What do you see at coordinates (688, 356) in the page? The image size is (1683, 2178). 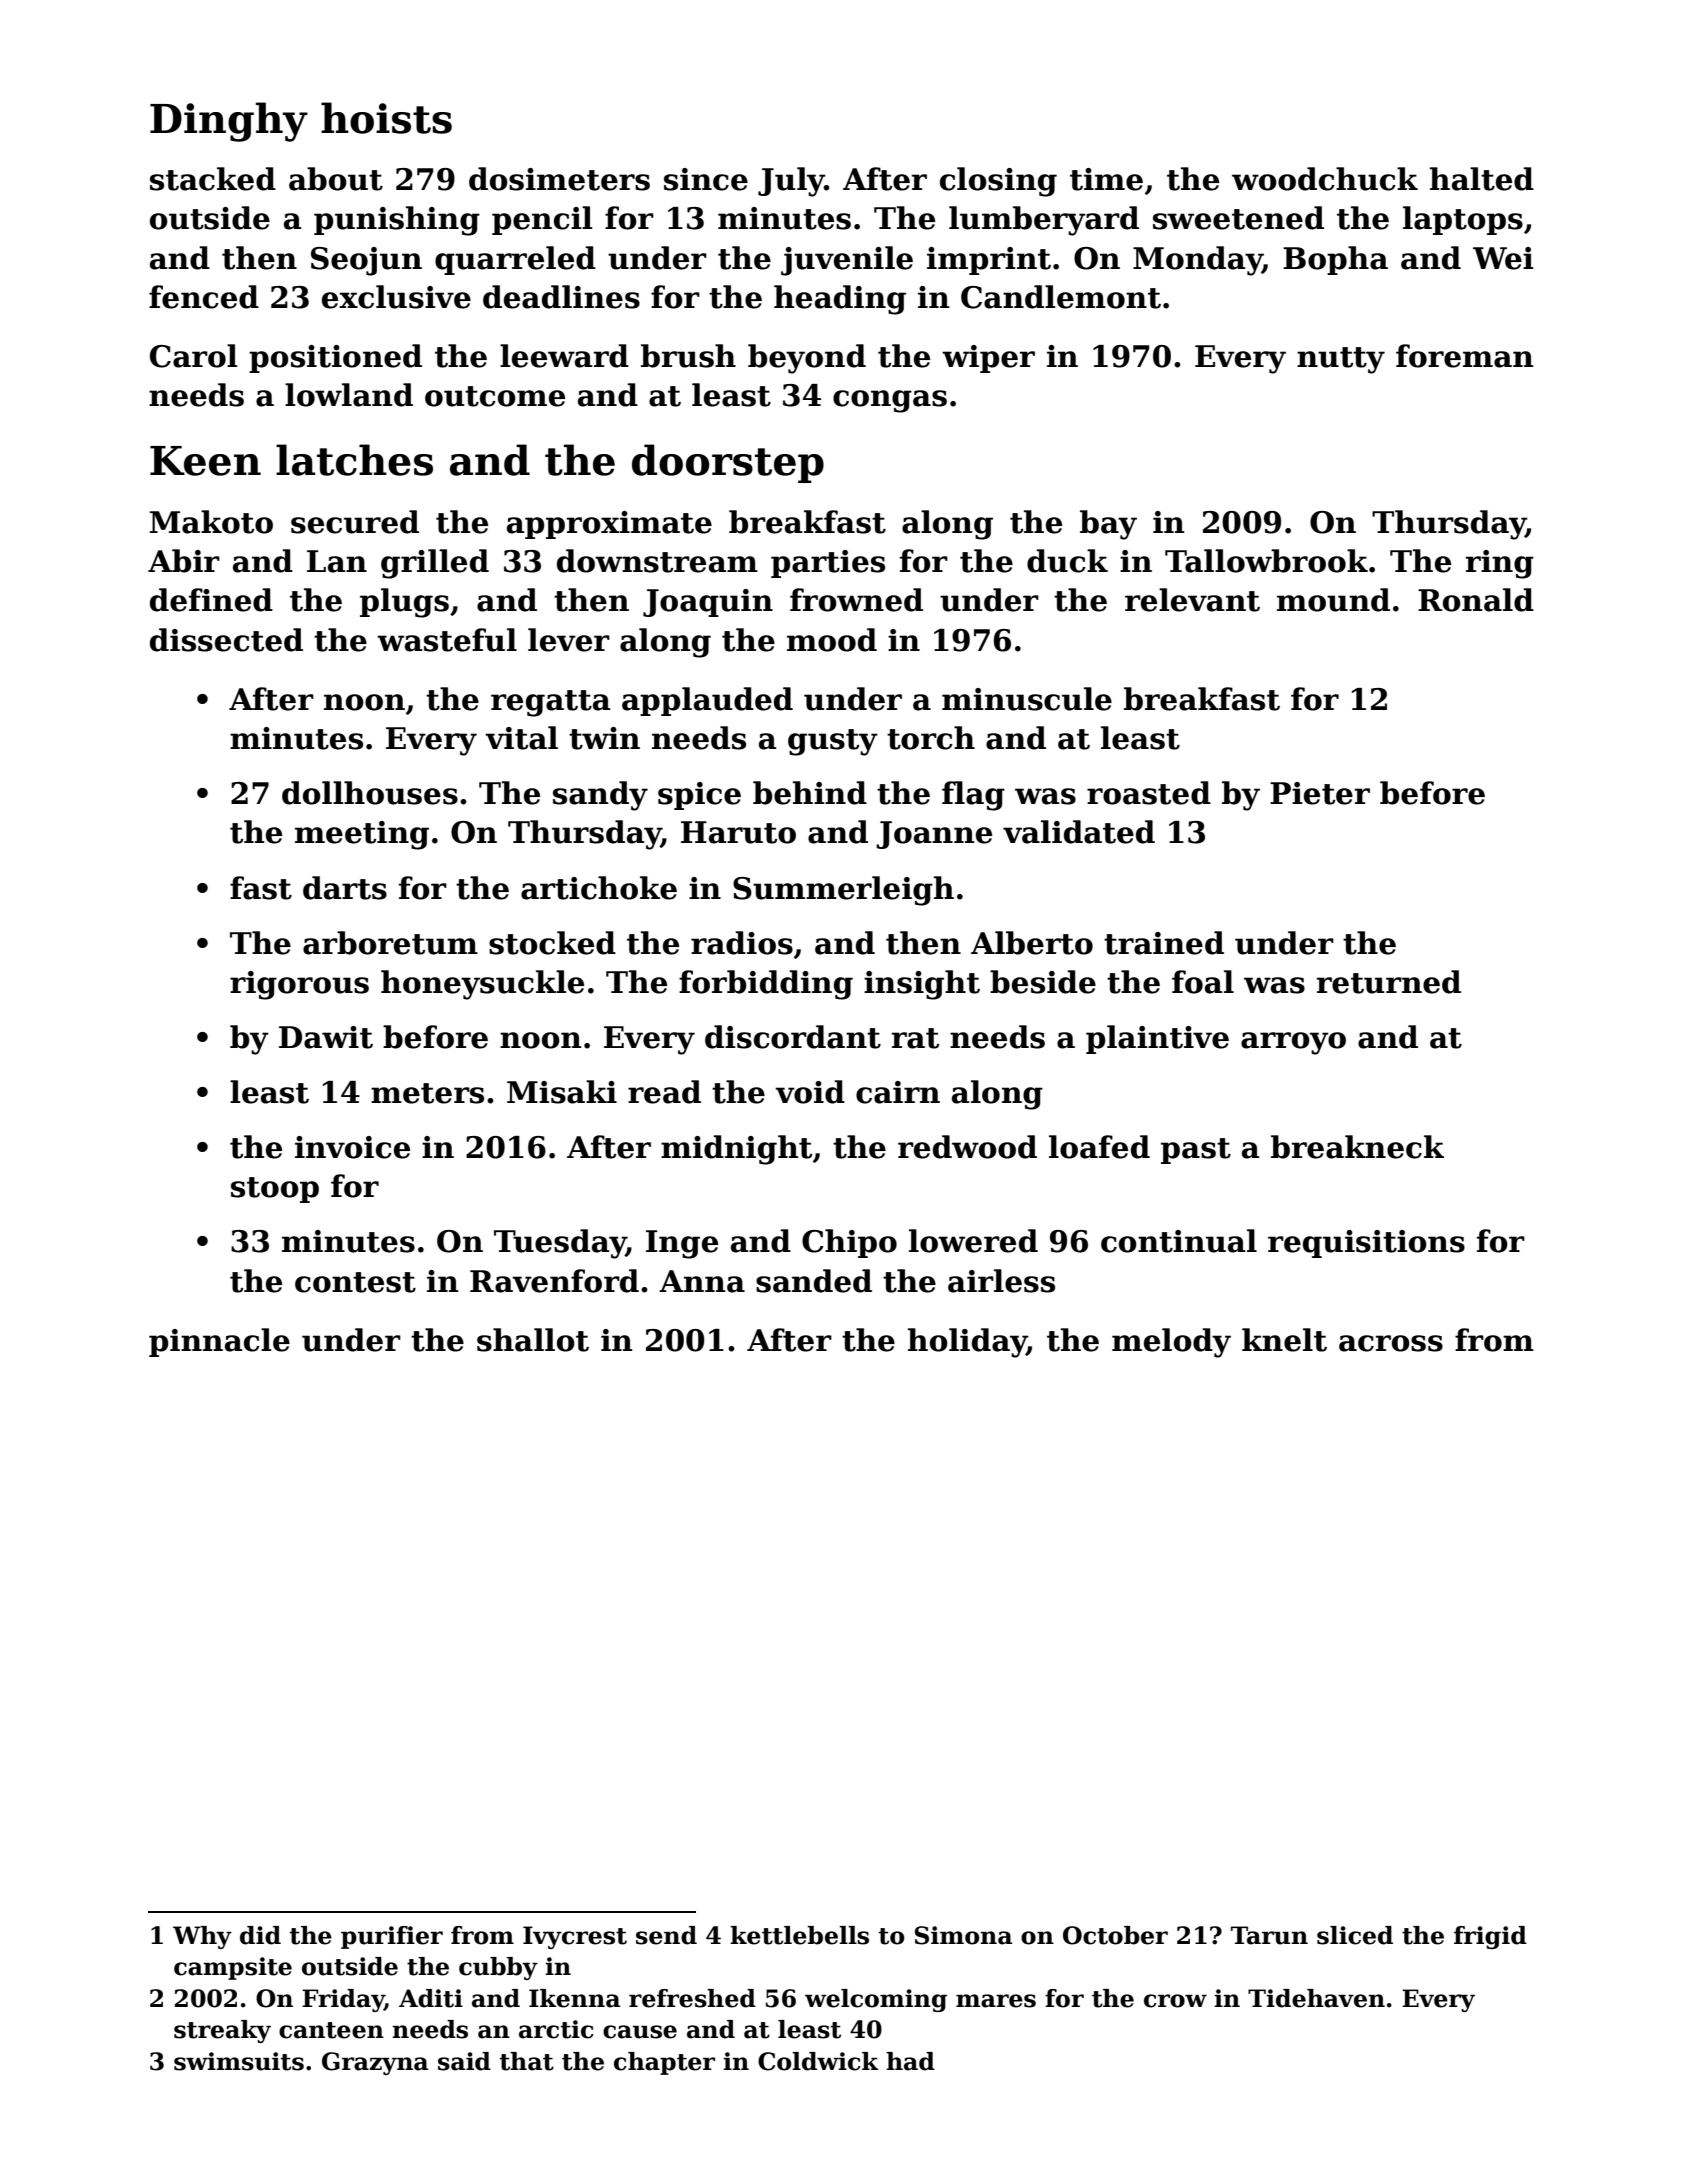 I see `brush` at bounding box center [688, 356].
